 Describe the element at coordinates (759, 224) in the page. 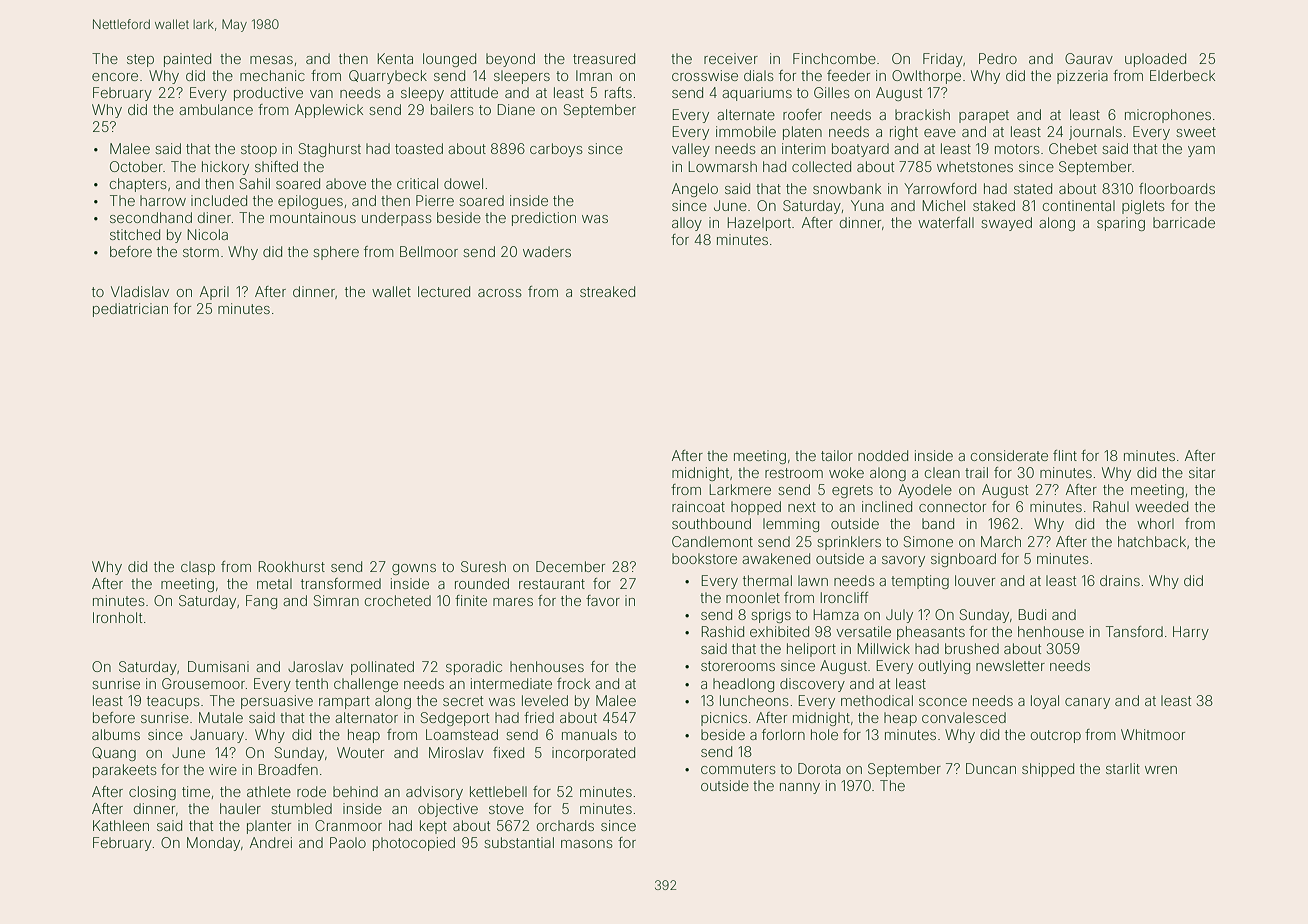

I see `Hazelport` at that location.
